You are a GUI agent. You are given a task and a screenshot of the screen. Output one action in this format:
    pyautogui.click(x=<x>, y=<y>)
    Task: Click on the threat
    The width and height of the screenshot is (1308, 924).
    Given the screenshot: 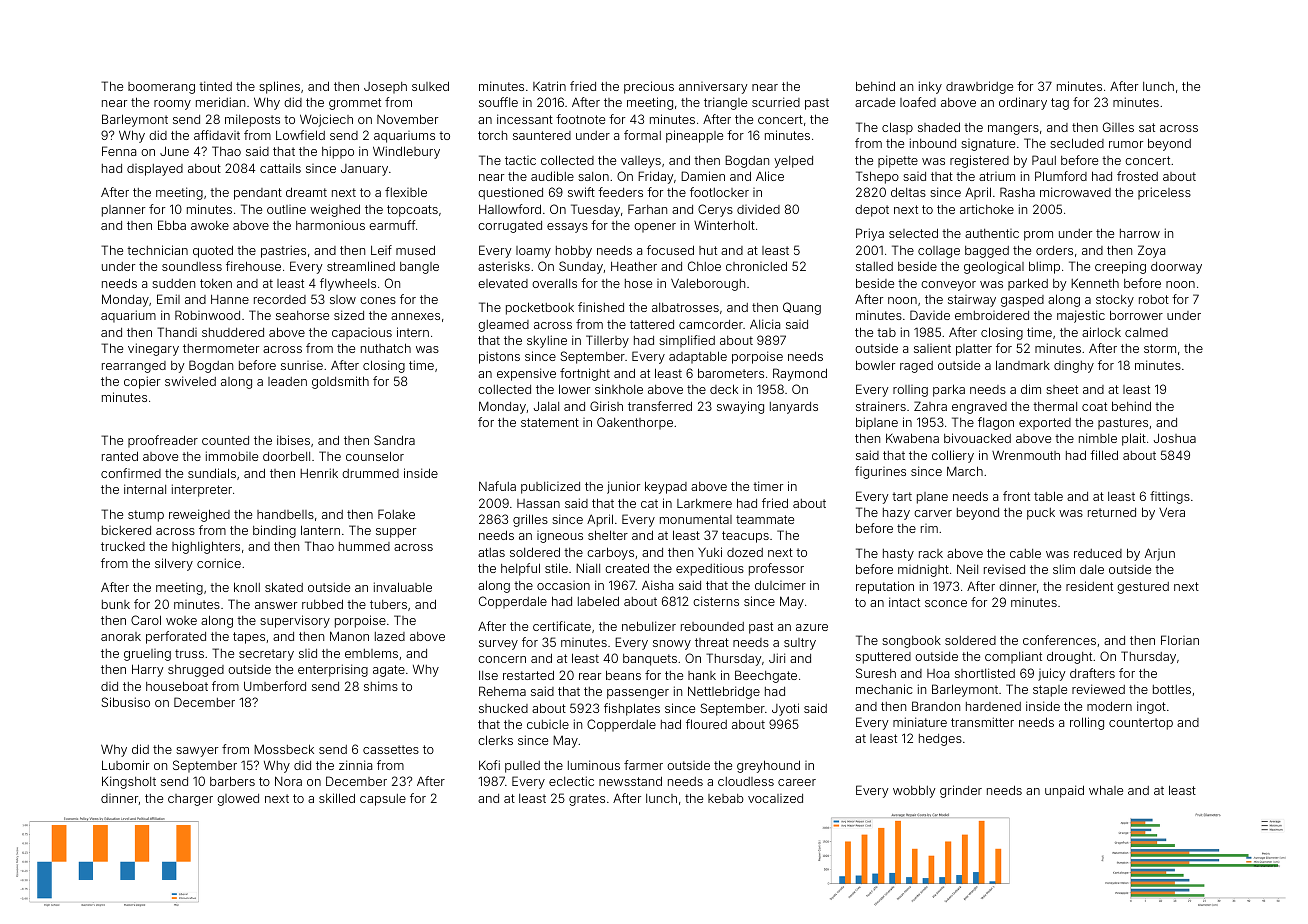 What is the action you would take?
    pyautogui.click(x=712, y=642)
